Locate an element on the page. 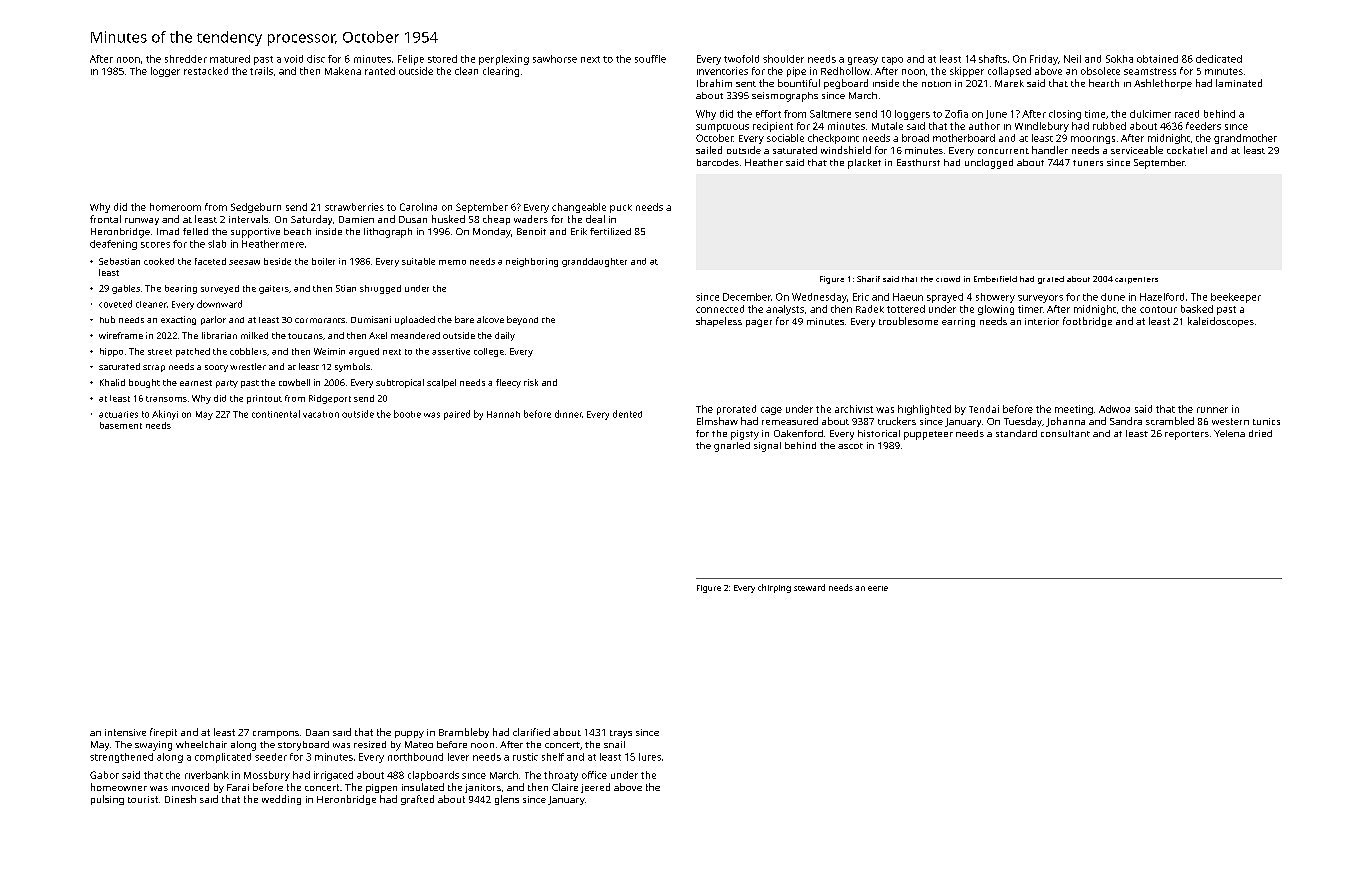 The image size is (1372, 887). dune is located at coordinates (1113, 297).
